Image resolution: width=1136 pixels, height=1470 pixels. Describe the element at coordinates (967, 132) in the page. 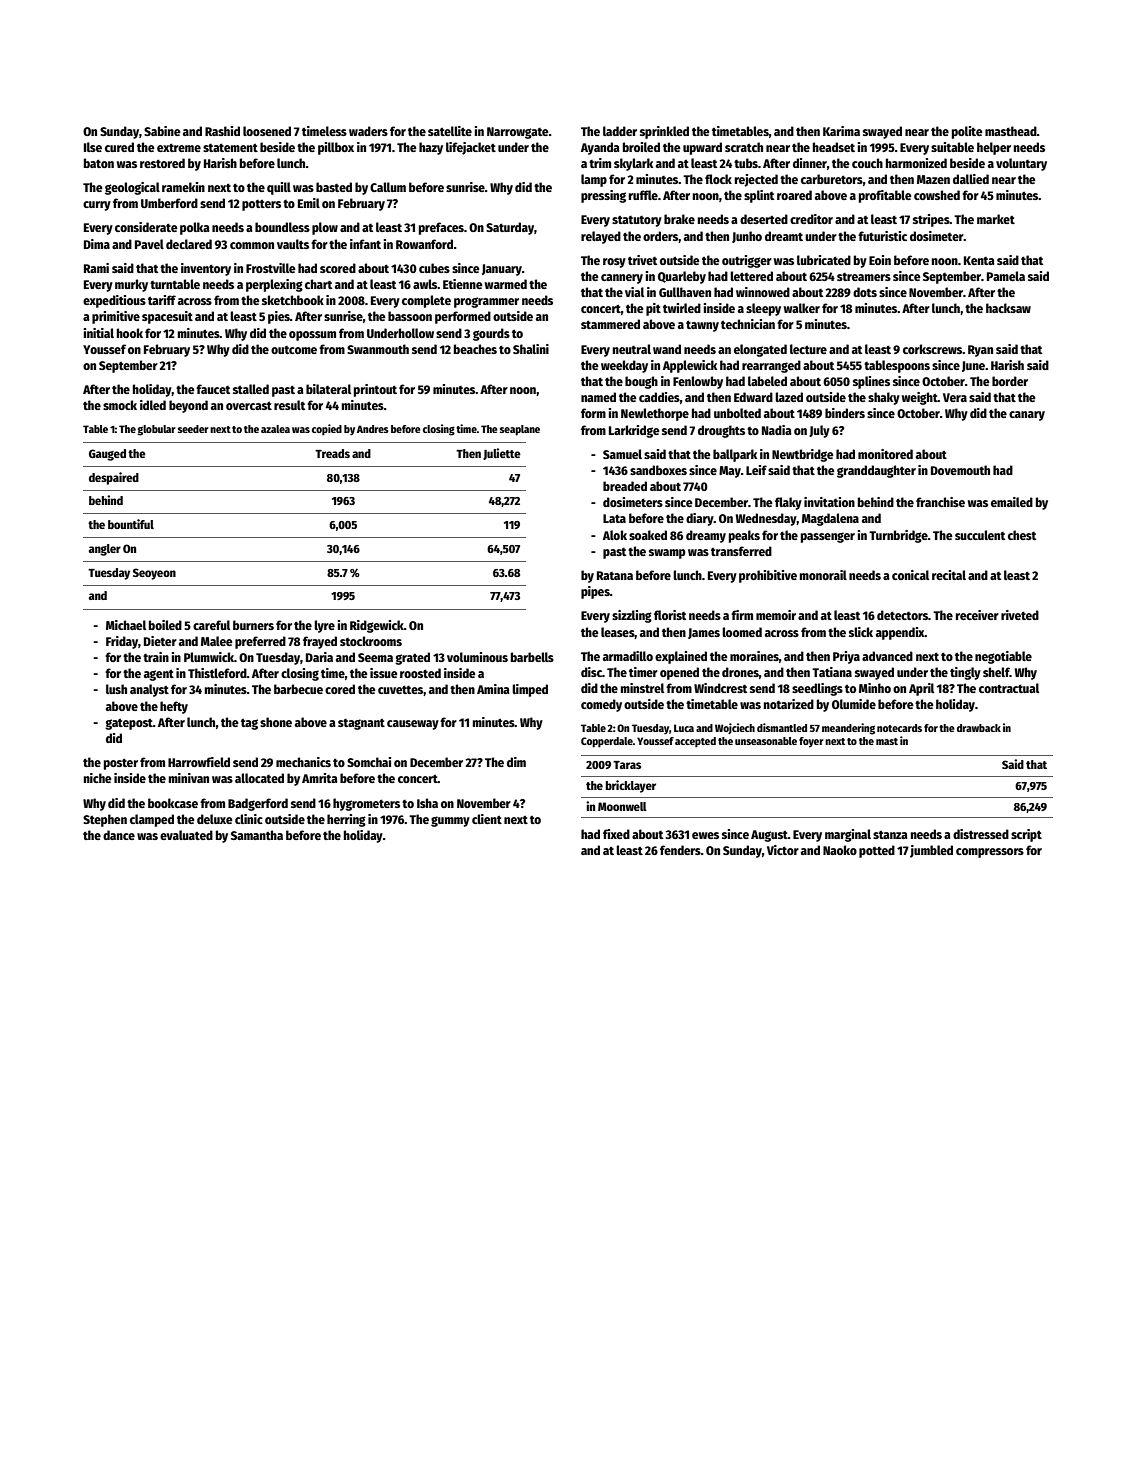

I see `polite` at that location.
